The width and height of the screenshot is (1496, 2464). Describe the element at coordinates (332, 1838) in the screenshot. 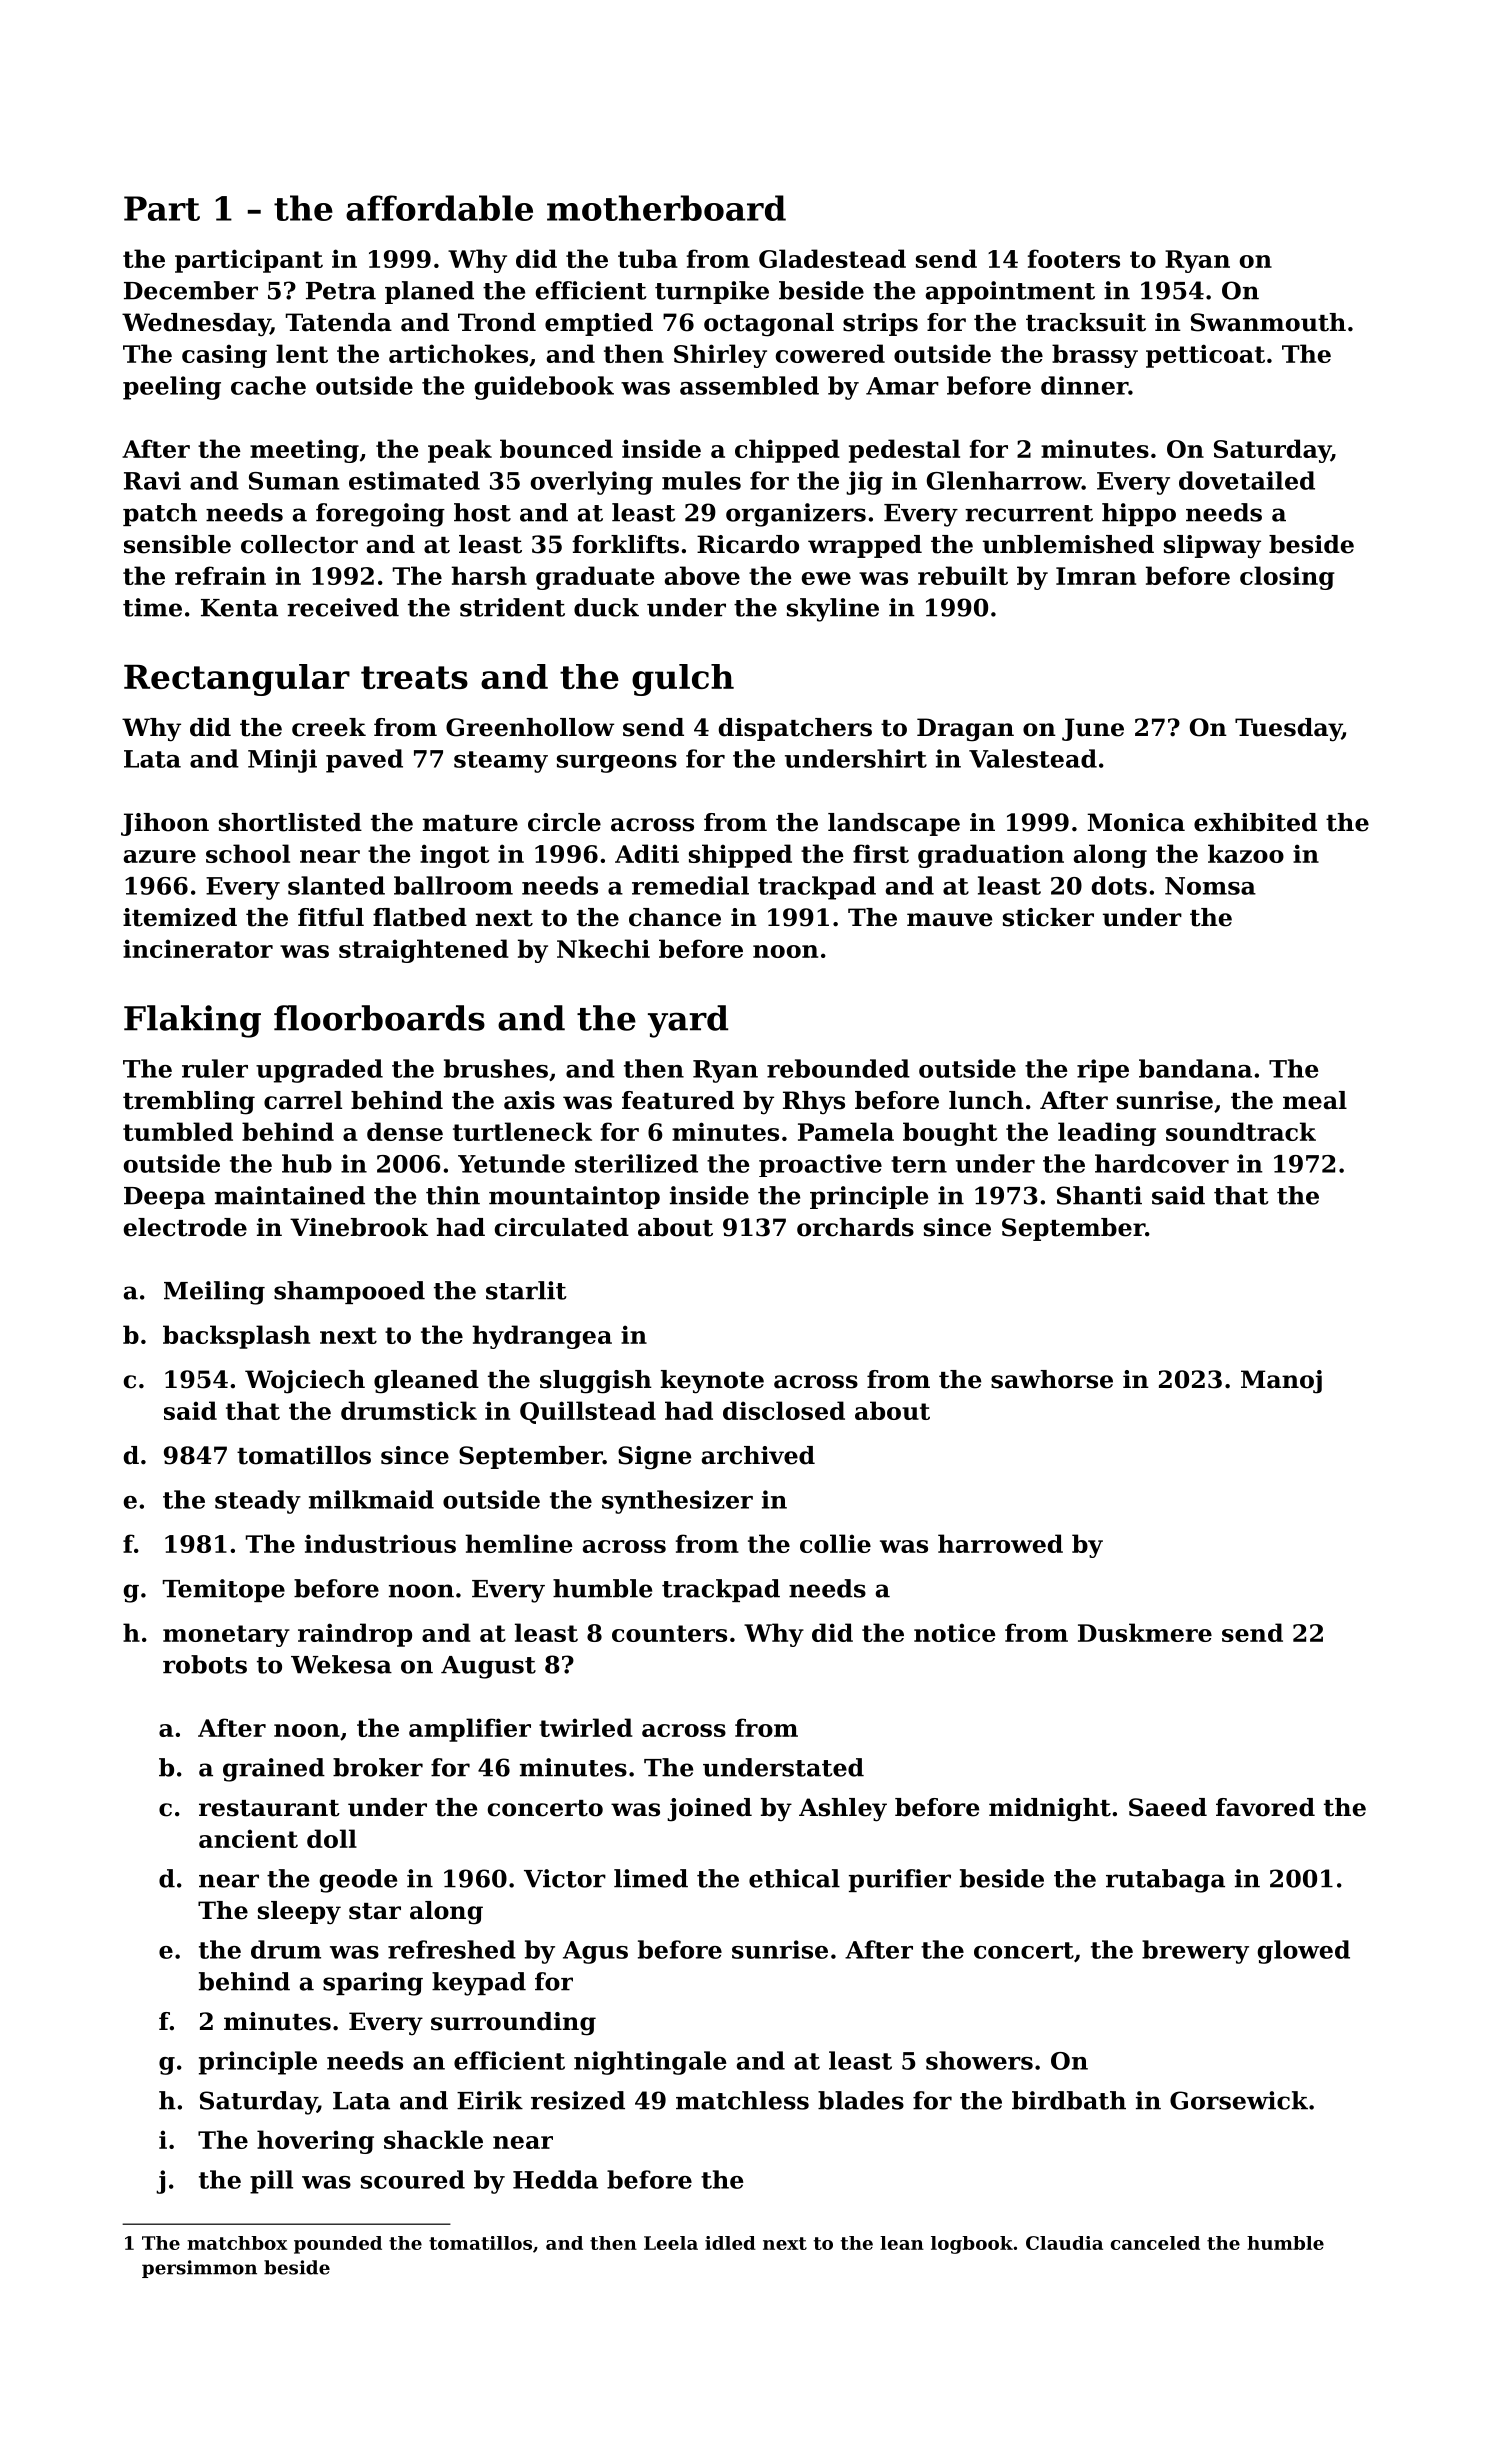

I see `doll` at that location.
